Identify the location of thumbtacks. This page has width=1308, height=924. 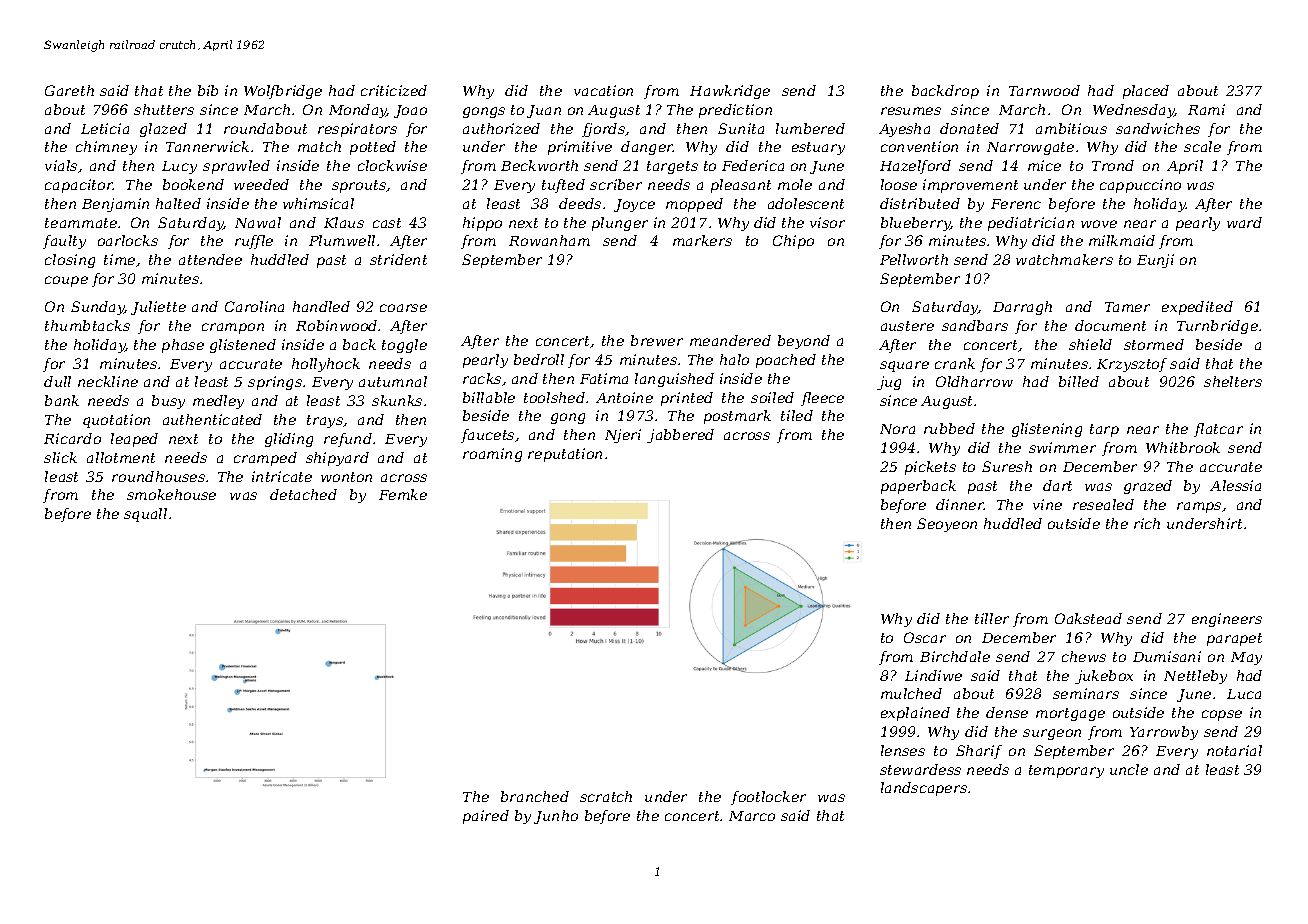
(87, 325).
